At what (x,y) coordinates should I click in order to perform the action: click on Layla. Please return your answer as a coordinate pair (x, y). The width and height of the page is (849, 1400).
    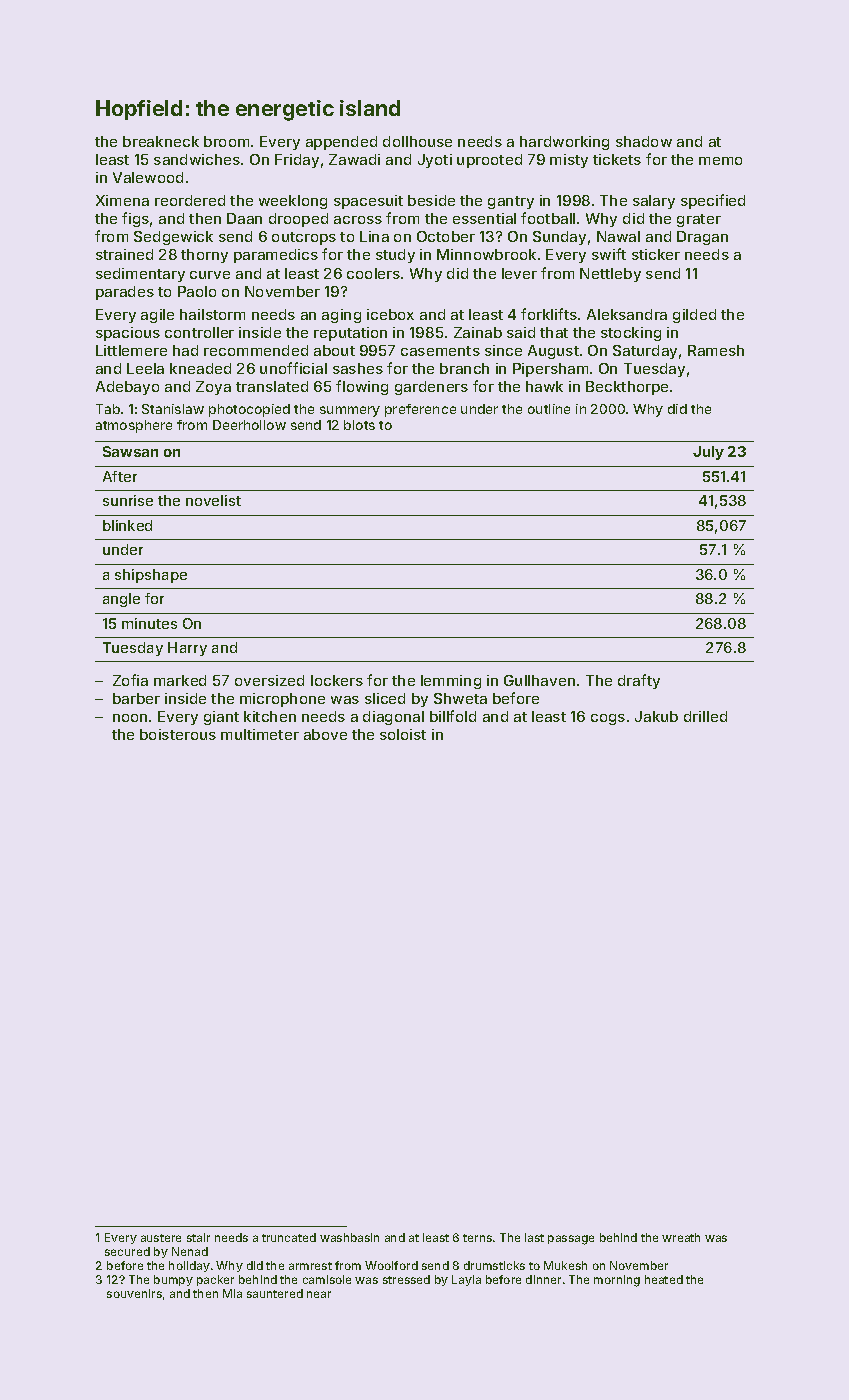
    Looking at the image, I should click on (466, 1280).
